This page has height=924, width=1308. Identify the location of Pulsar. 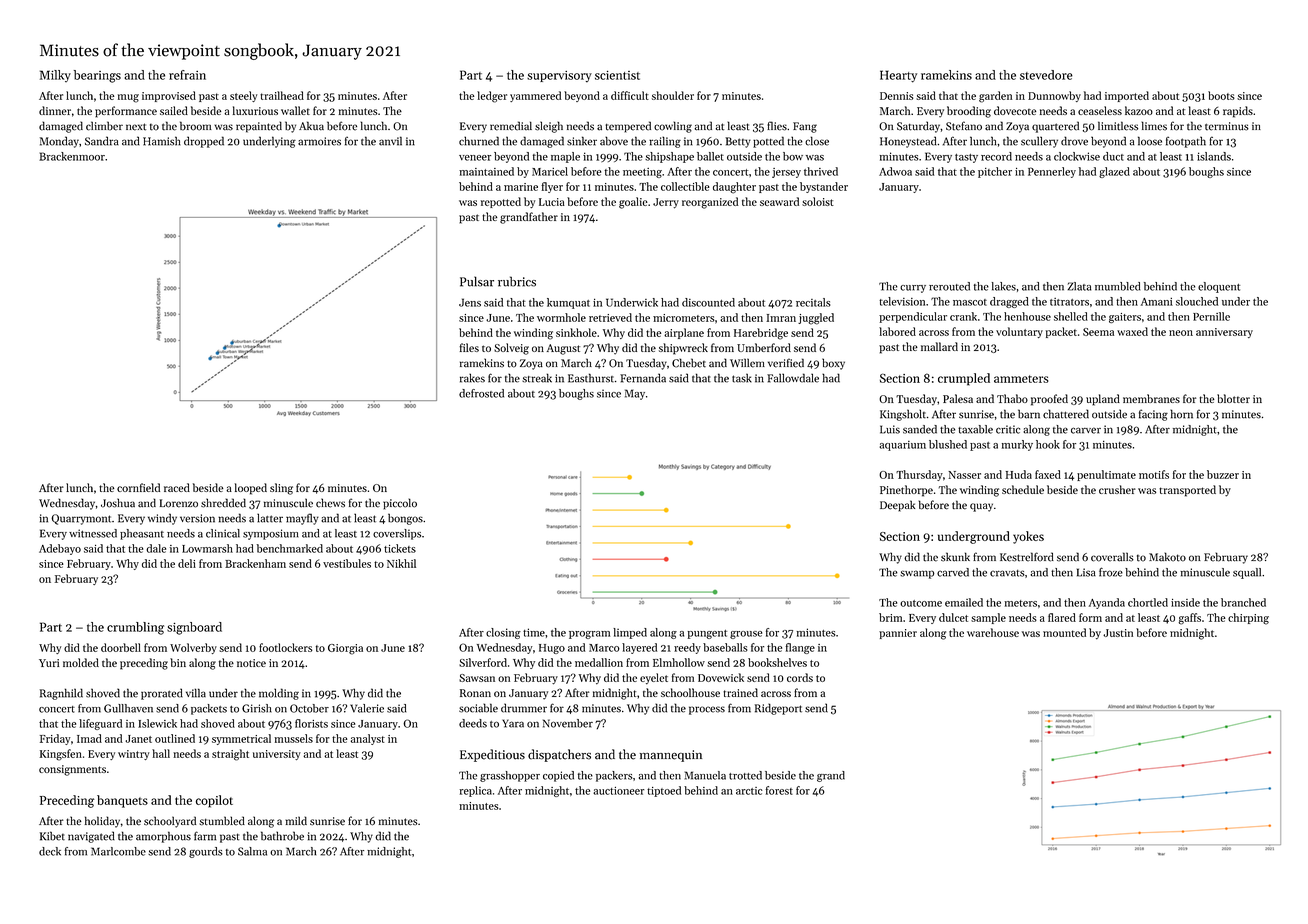
(477, 281).
